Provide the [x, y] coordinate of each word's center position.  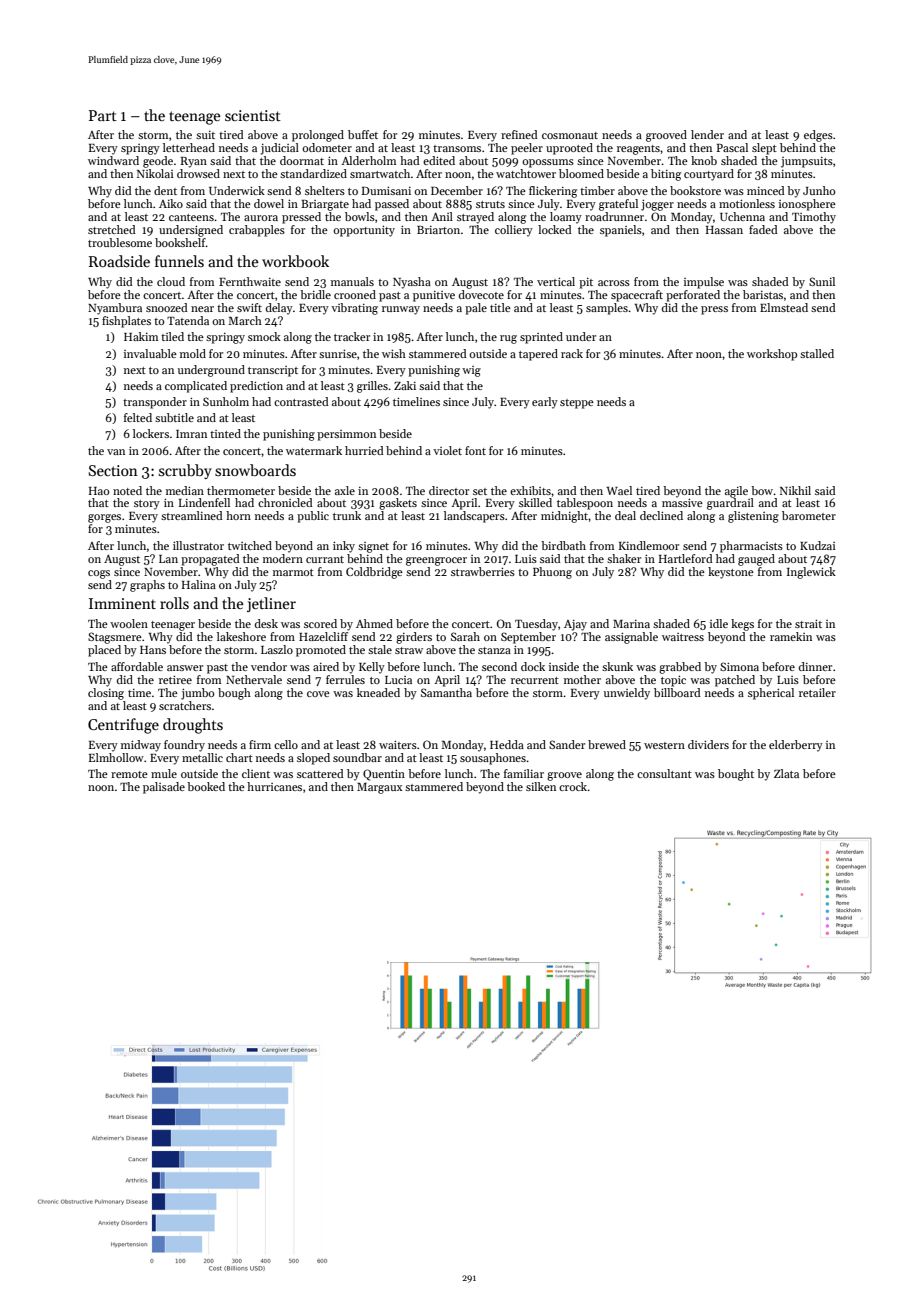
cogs [99, 574]
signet [373, 547]
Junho [819, 190]
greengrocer [436, 561]
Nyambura [115, 309]
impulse [704, 283]
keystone [731, 573]
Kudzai [818, 545]
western [664, 745]
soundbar [357, 757]
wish [394, 353]
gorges [104, 518]
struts [490, 204]
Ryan [194, 162]
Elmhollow [116, 757]
